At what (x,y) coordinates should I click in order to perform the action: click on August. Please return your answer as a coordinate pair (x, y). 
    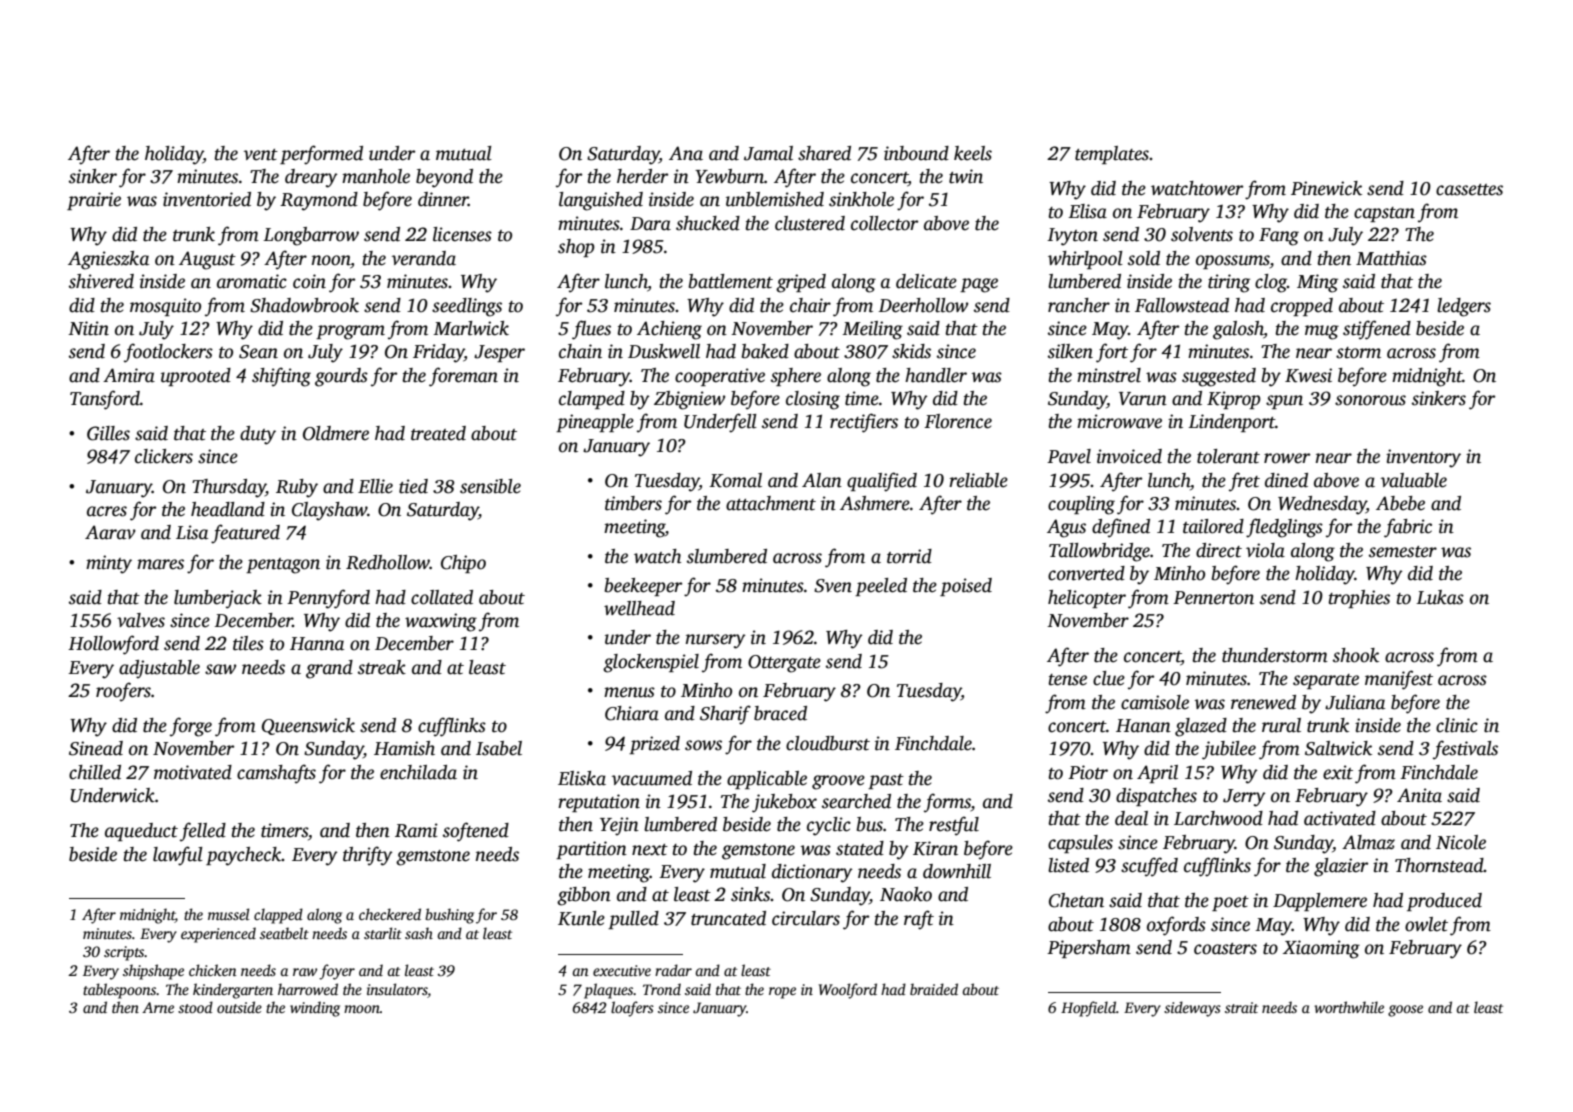
    Looking at the image, I should click on (207, 260).
